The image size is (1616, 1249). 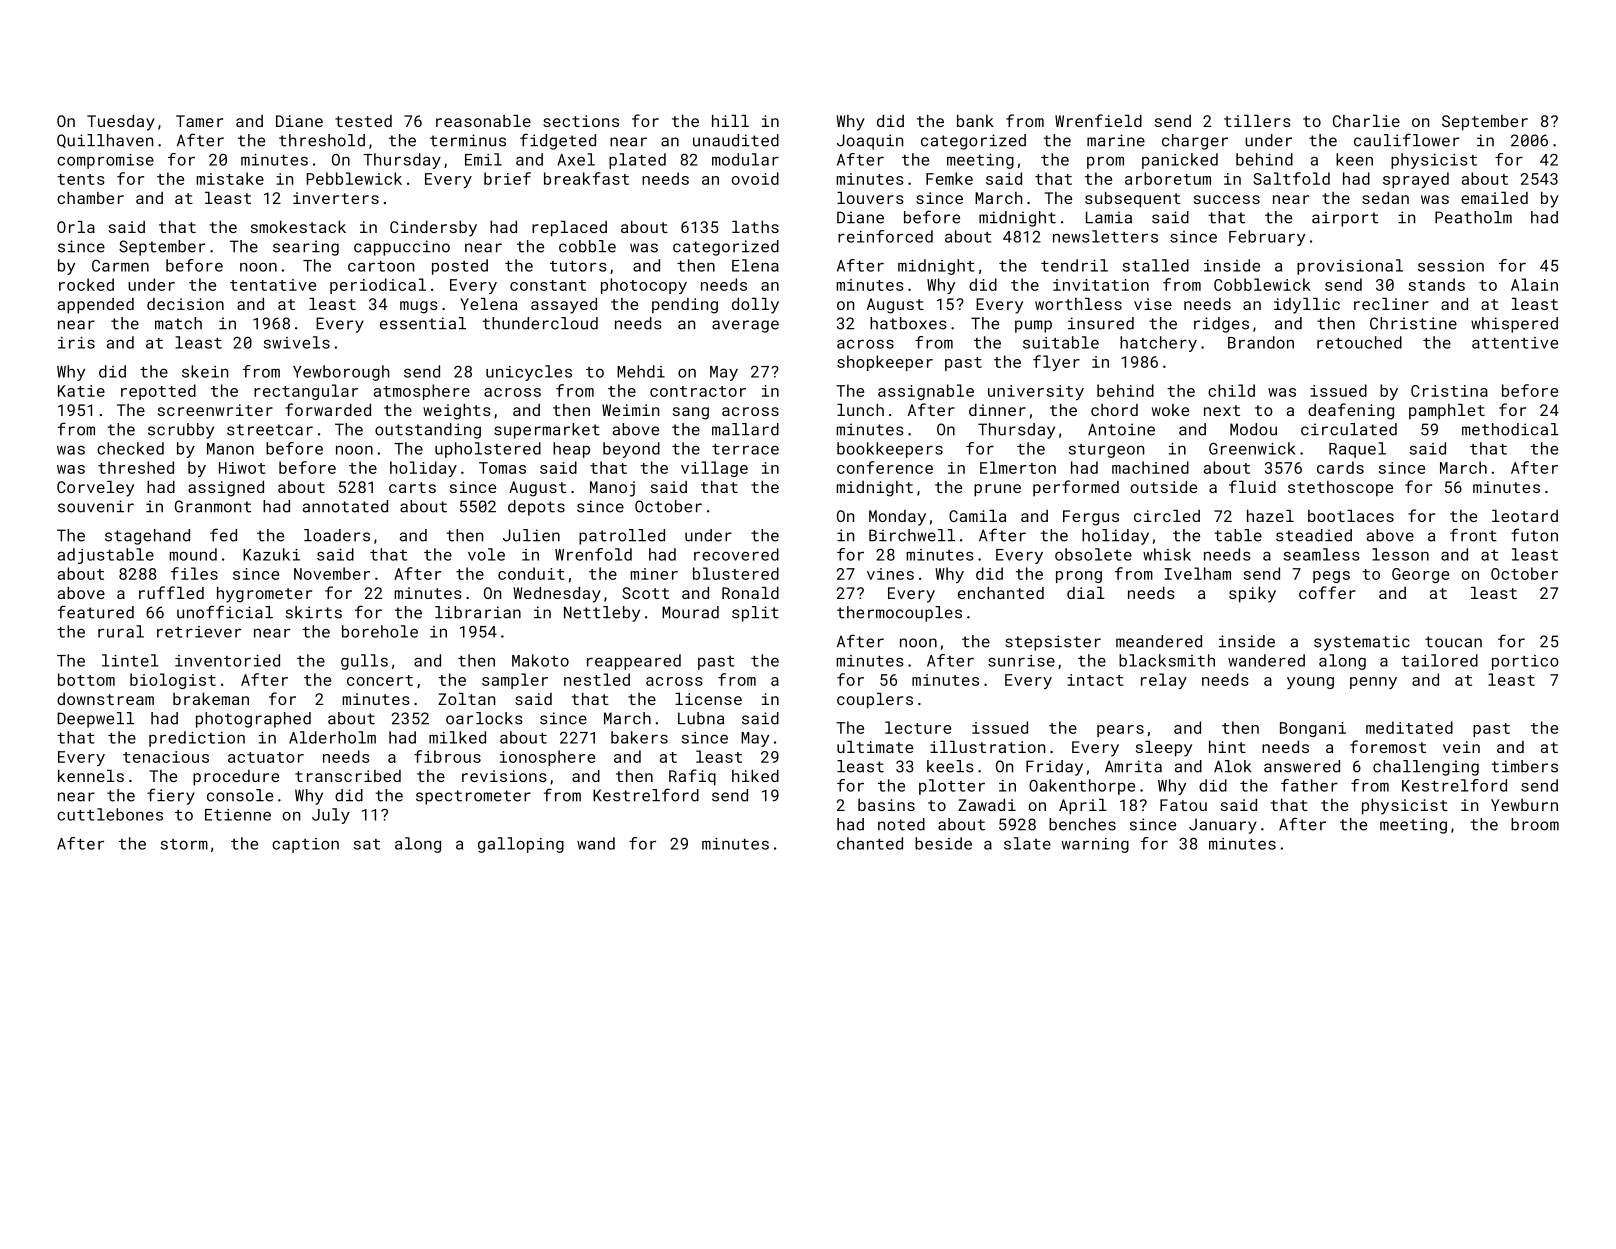 What do you see at coordinates (1261, 342) in the page?
I see `Brandon` at bounding box center [1261, 342].
